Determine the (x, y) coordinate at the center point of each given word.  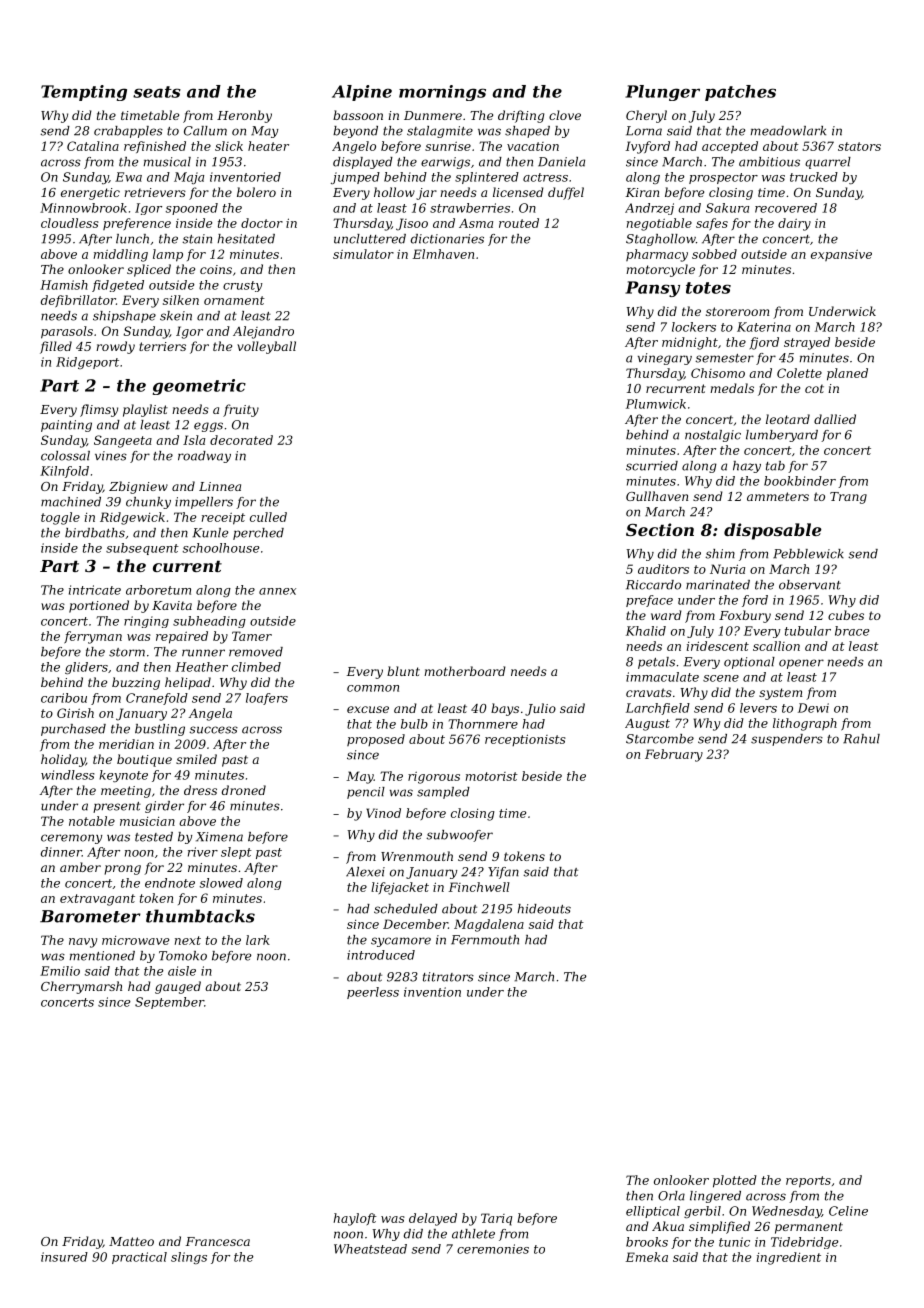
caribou (64, 698)
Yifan (503, 873)
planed (847, 374)
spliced (149, 270)
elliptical (653, 1212)
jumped (355, 178)
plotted (735, 1181)
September (169, 1003)
